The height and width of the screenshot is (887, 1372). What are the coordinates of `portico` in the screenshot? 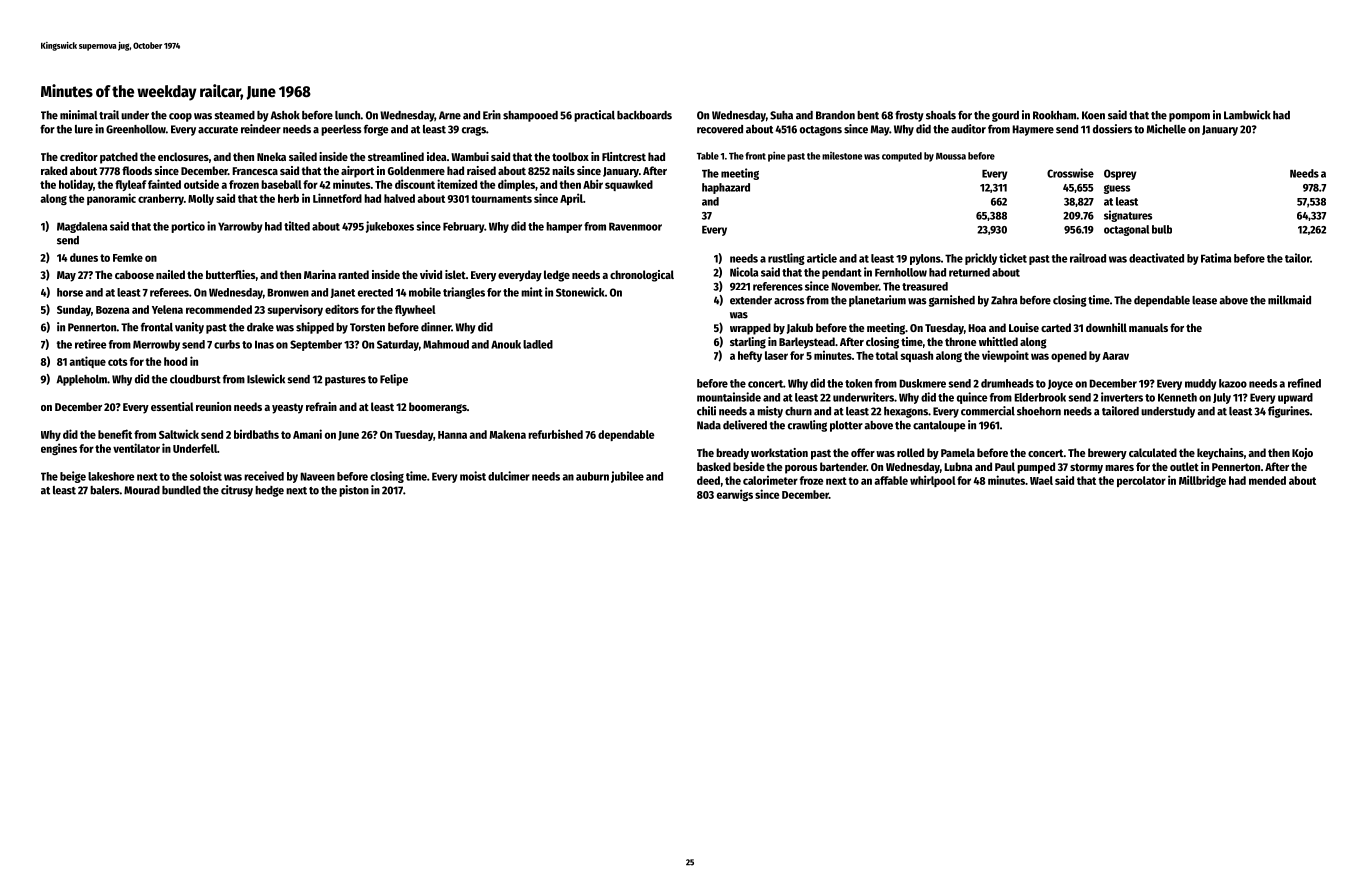 It's located at (188, 227).
